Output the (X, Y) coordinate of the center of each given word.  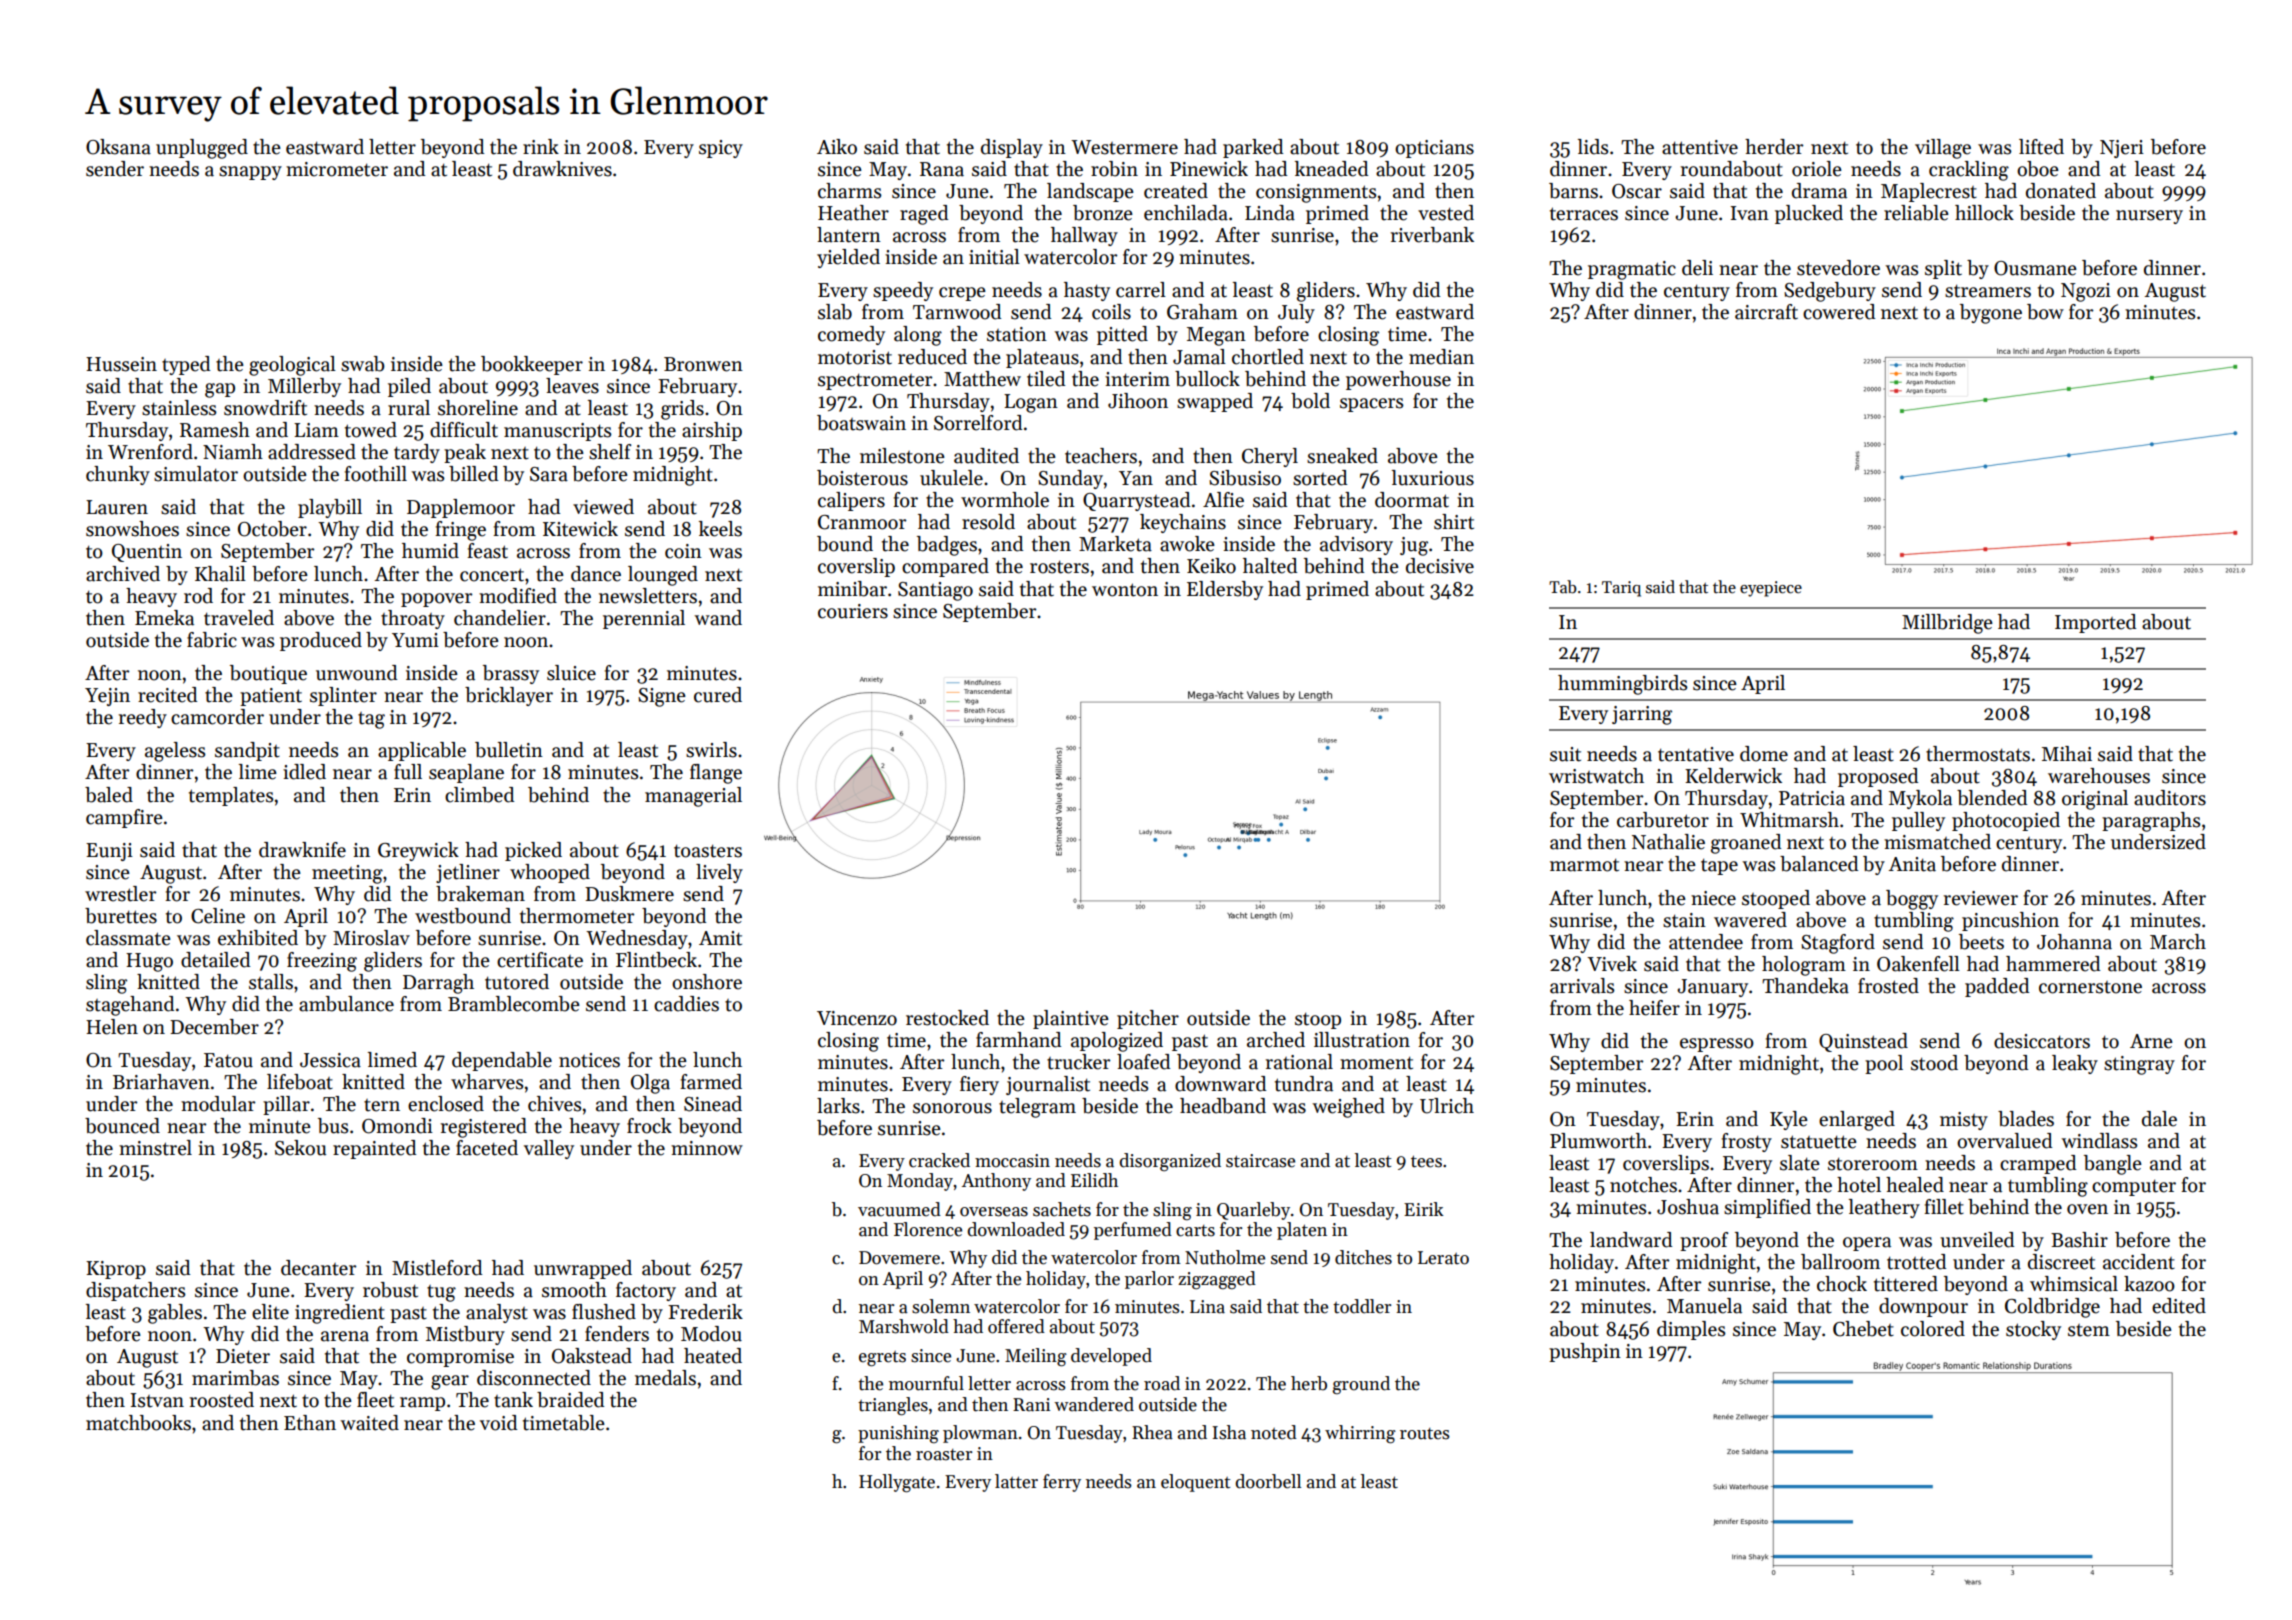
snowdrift (265, 408)
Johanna (2074, 942)
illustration (1362, 1040)
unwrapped (583, 1269)
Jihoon (1138, 401)
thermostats (1978, 754)
